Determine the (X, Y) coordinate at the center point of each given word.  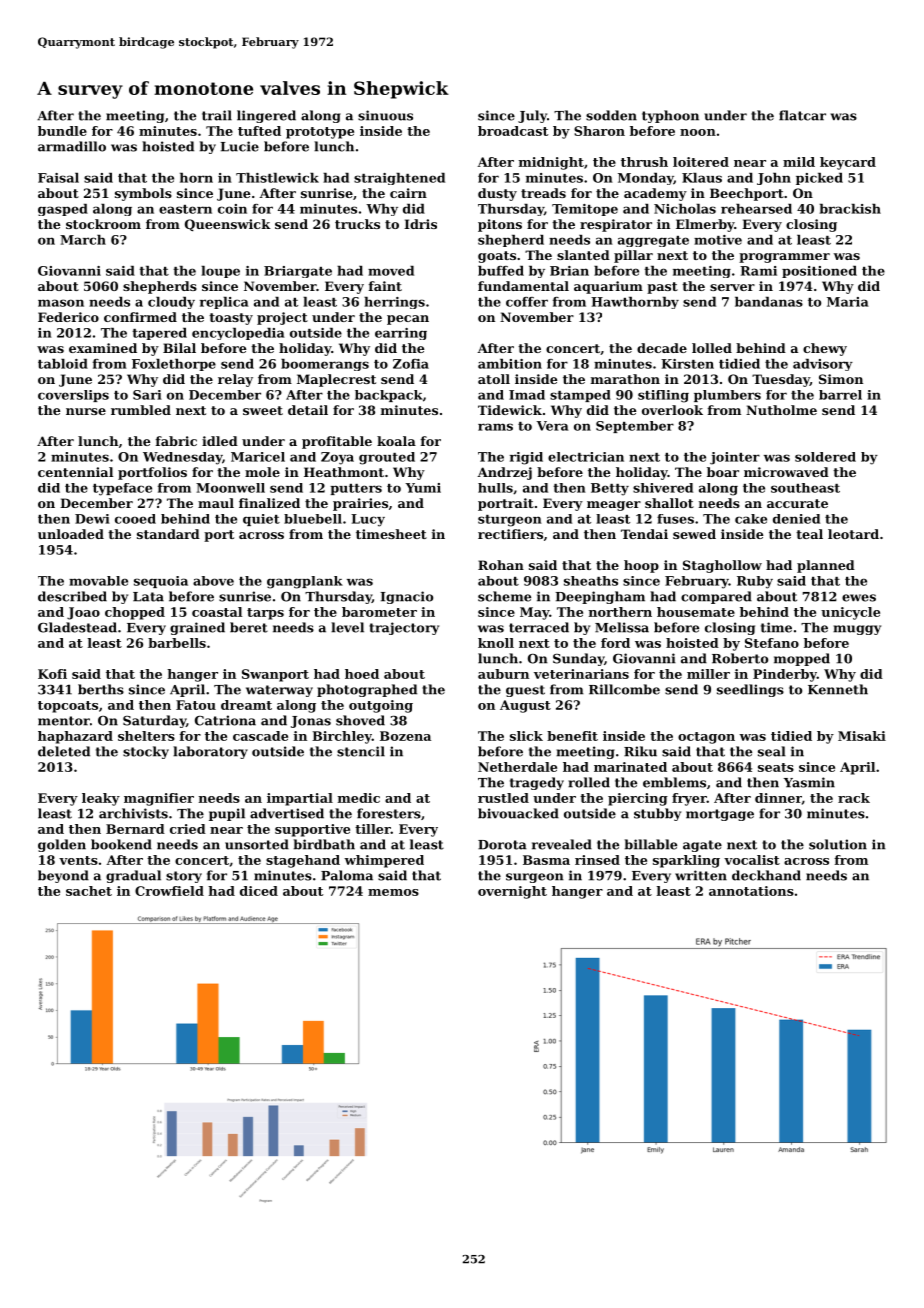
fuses (675, 519)
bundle (62, 131)
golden (62, 845)
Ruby (755, 582)
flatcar (802, 115)
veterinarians (581, 674)
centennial (75, 472)
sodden (611, 115)
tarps (265, 614)
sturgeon (510, 521)
